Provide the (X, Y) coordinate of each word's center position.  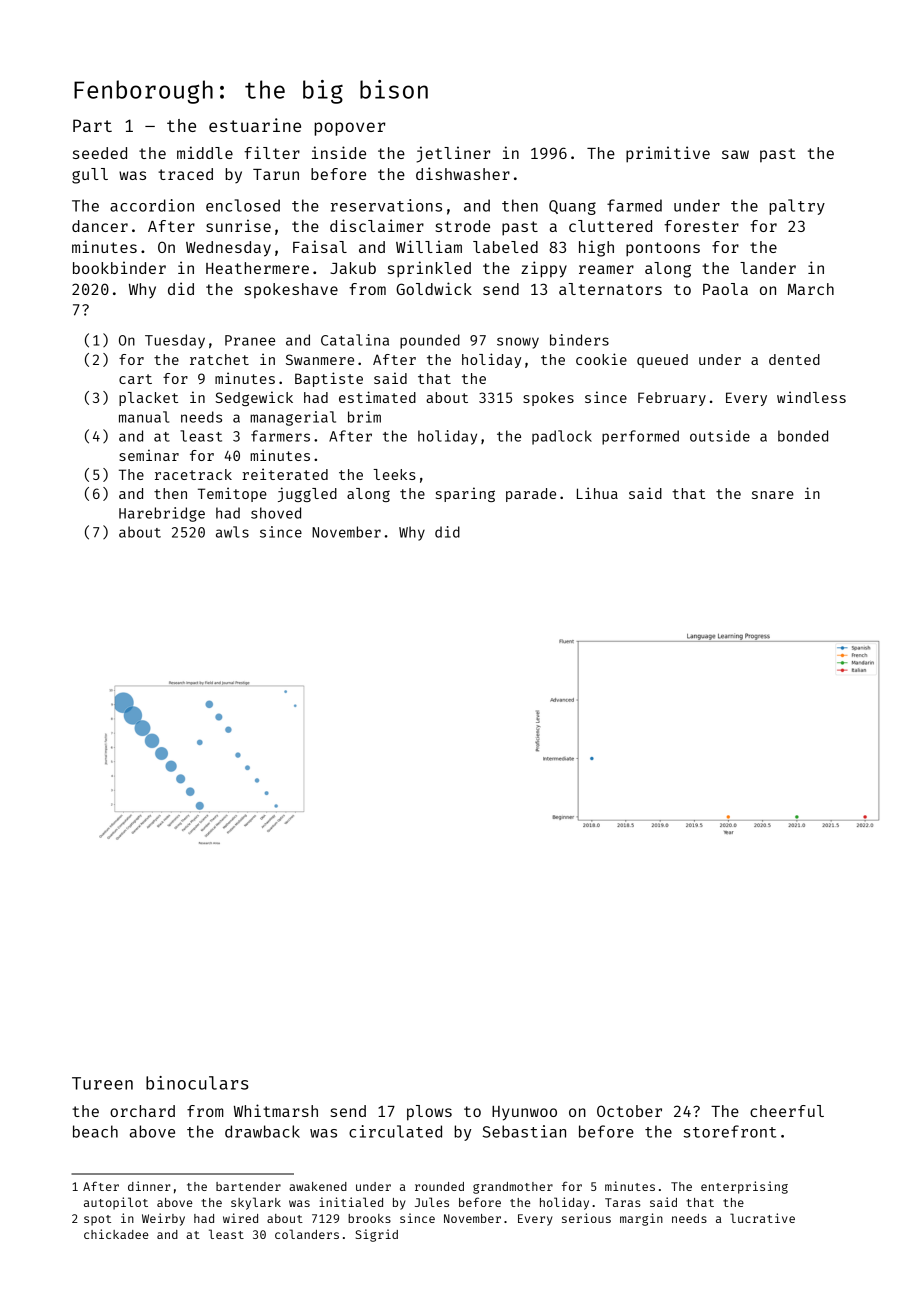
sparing (465, 494)
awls (232, 532)
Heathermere (257, 268)
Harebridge (162, 514)
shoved (276, 513)
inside (339, 152)
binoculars (197, 1083)
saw (735, 154)
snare (773, 495)
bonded (803, 436)
